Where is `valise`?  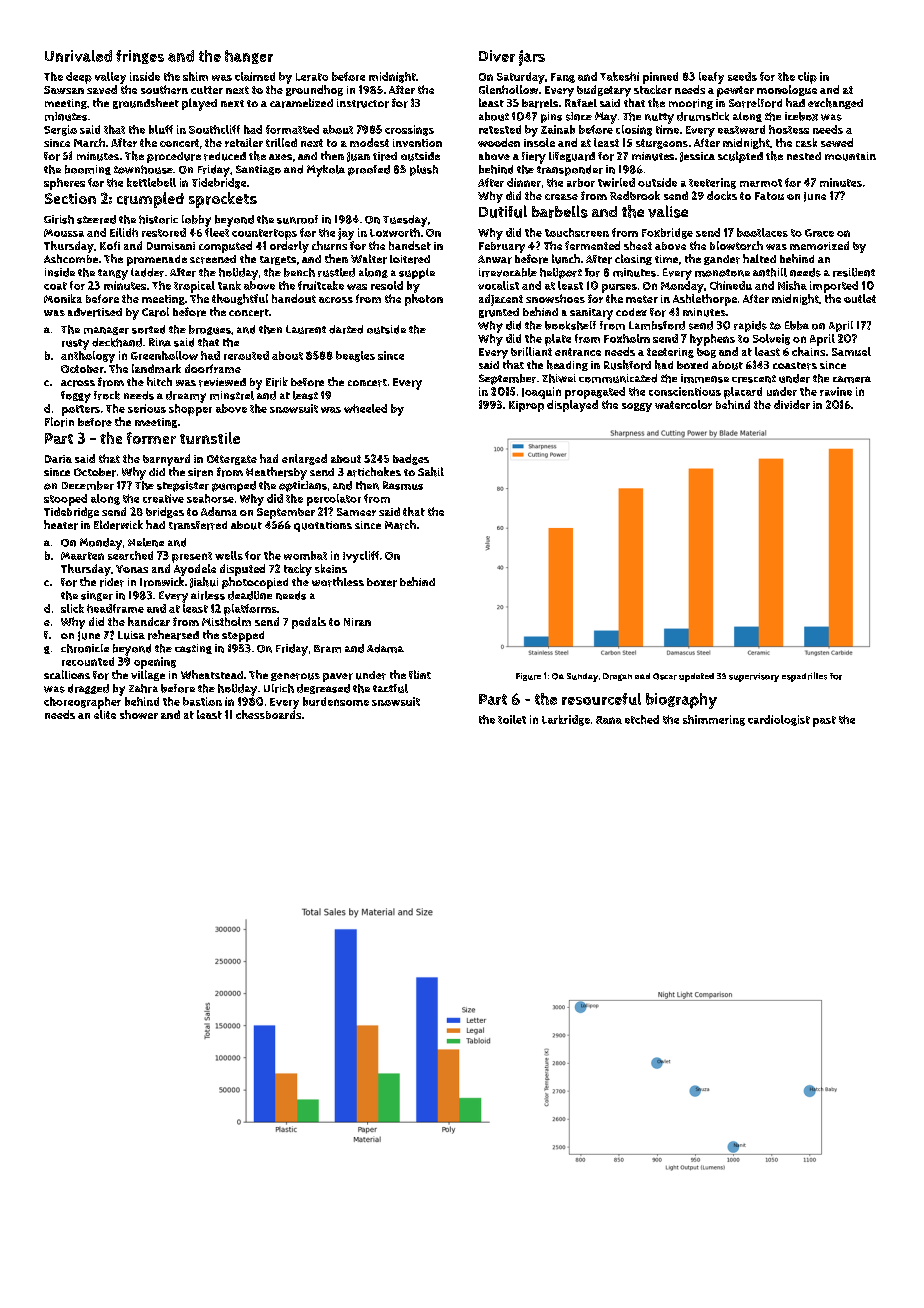 valise is located at coordinates (668, 211).
